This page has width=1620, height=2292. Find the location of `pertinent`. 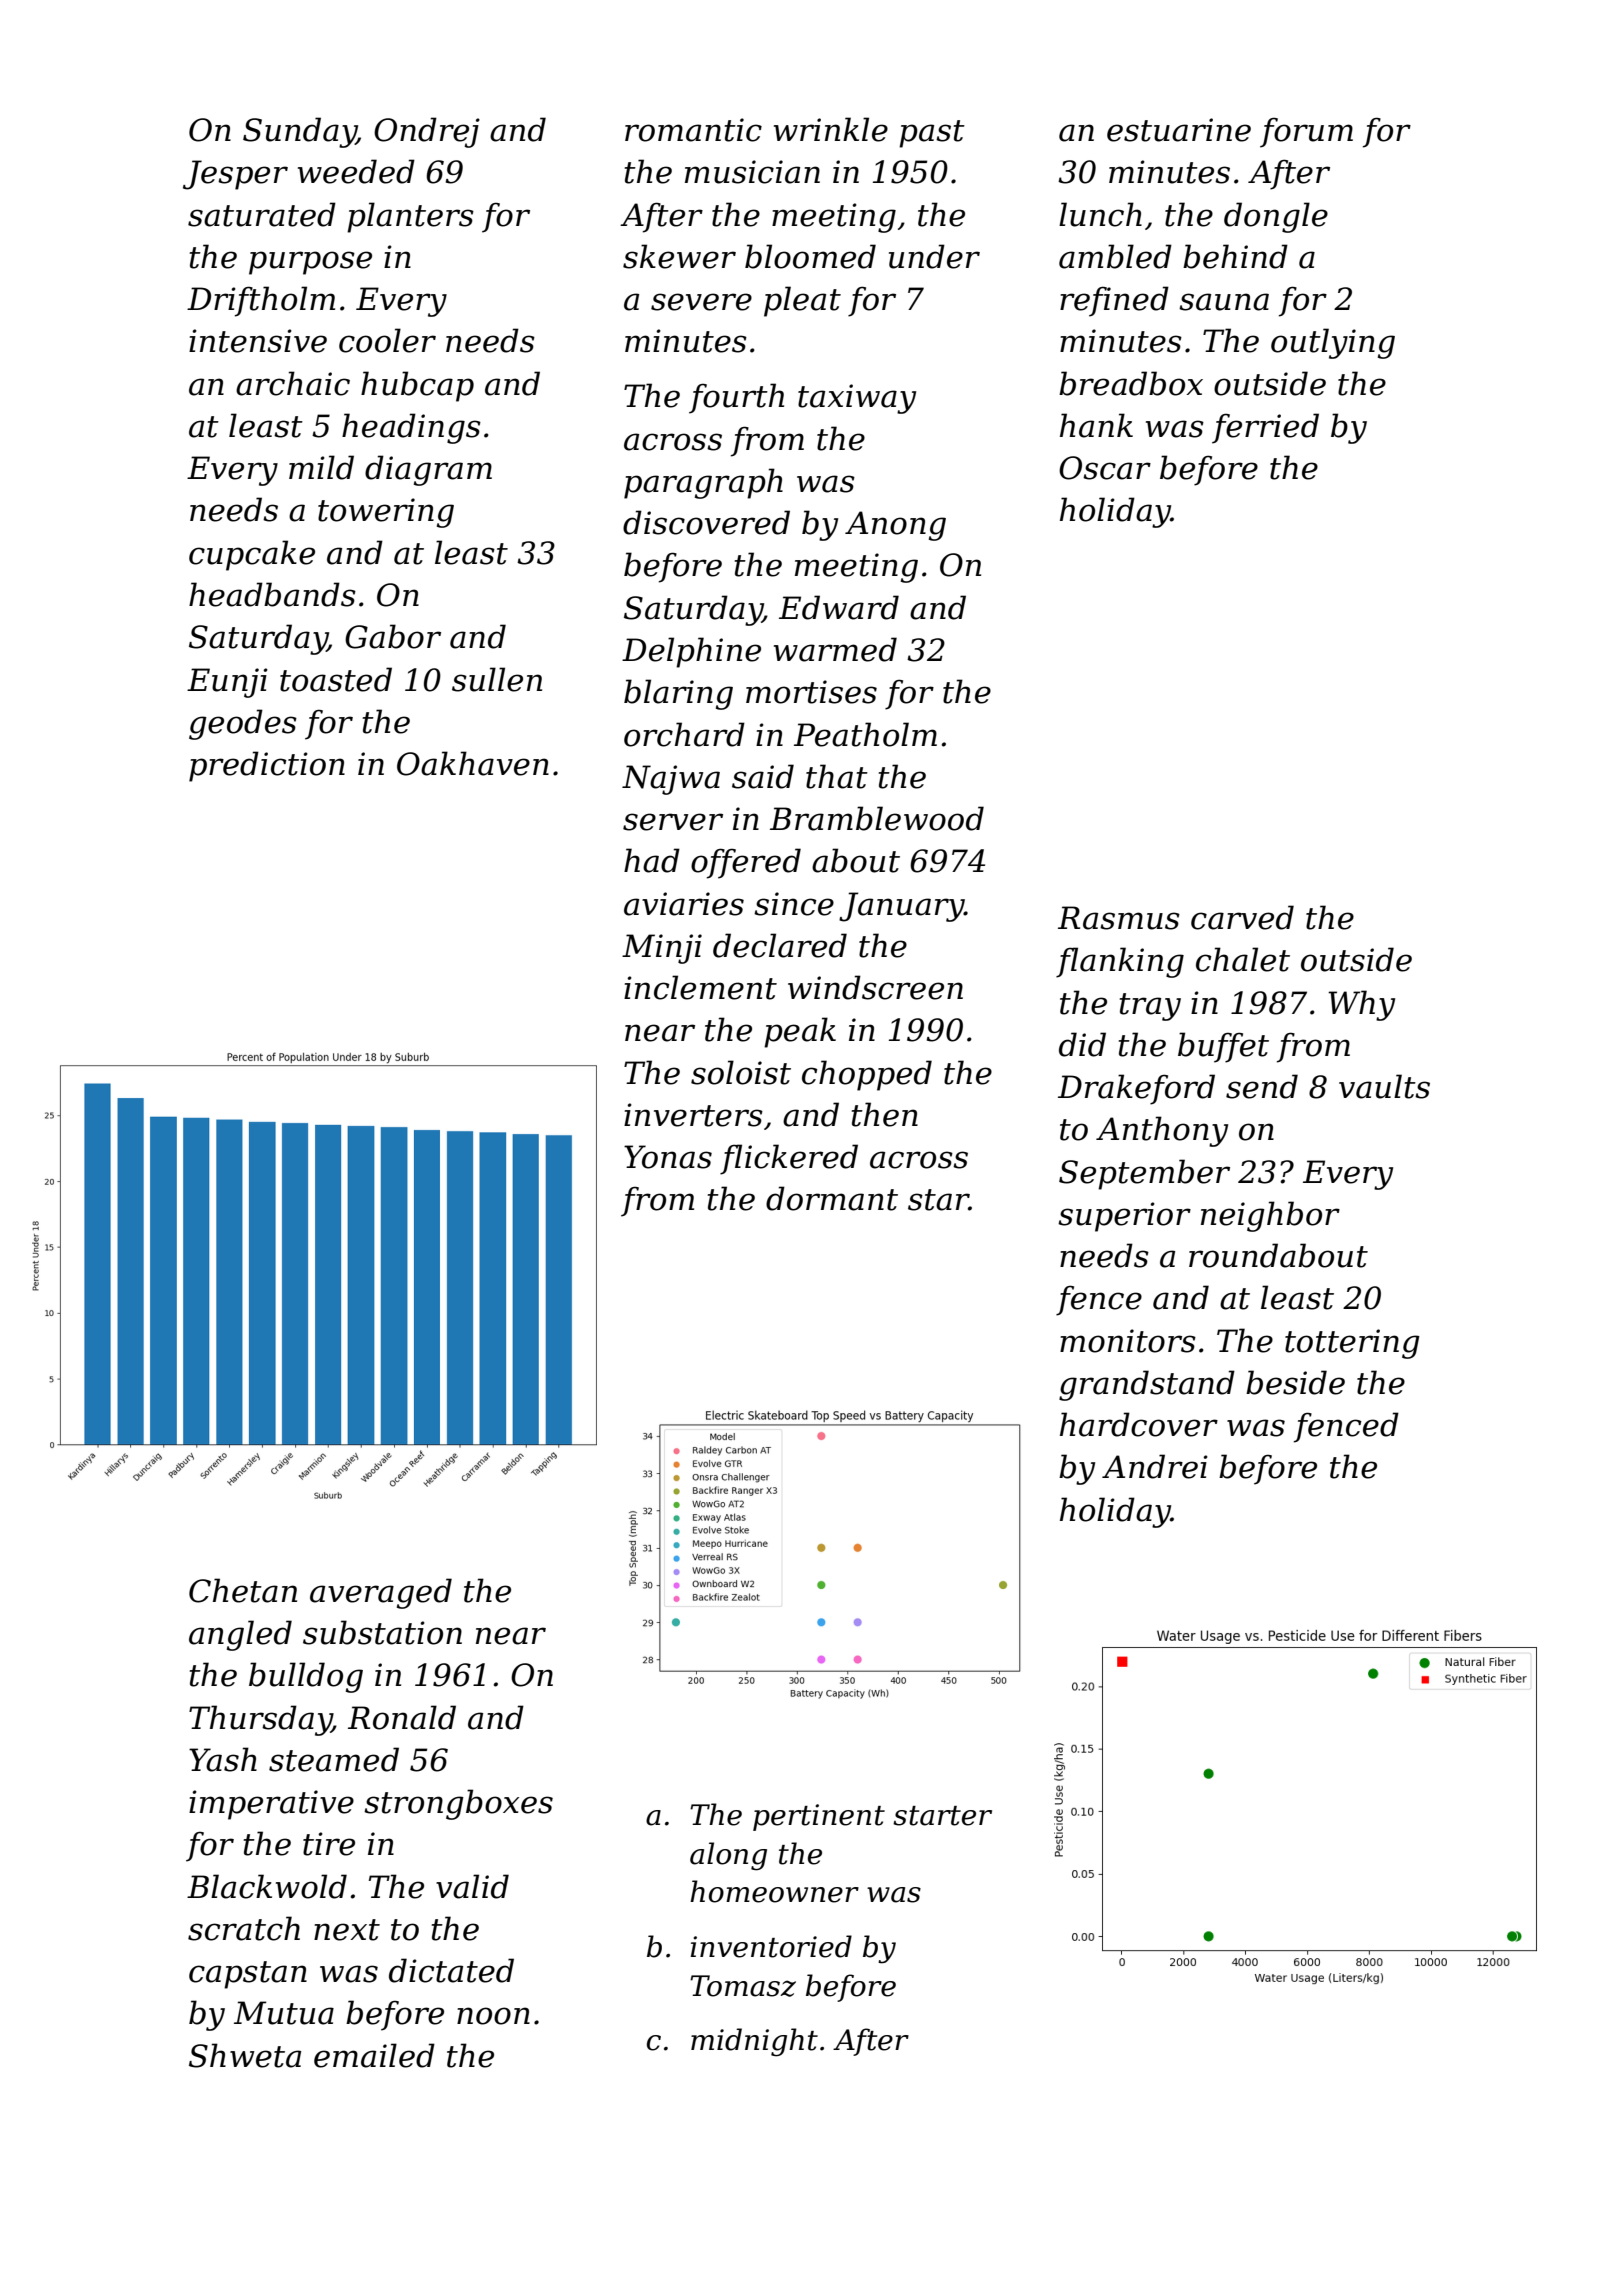

pertinent is located at coordinates (819, 1817).
